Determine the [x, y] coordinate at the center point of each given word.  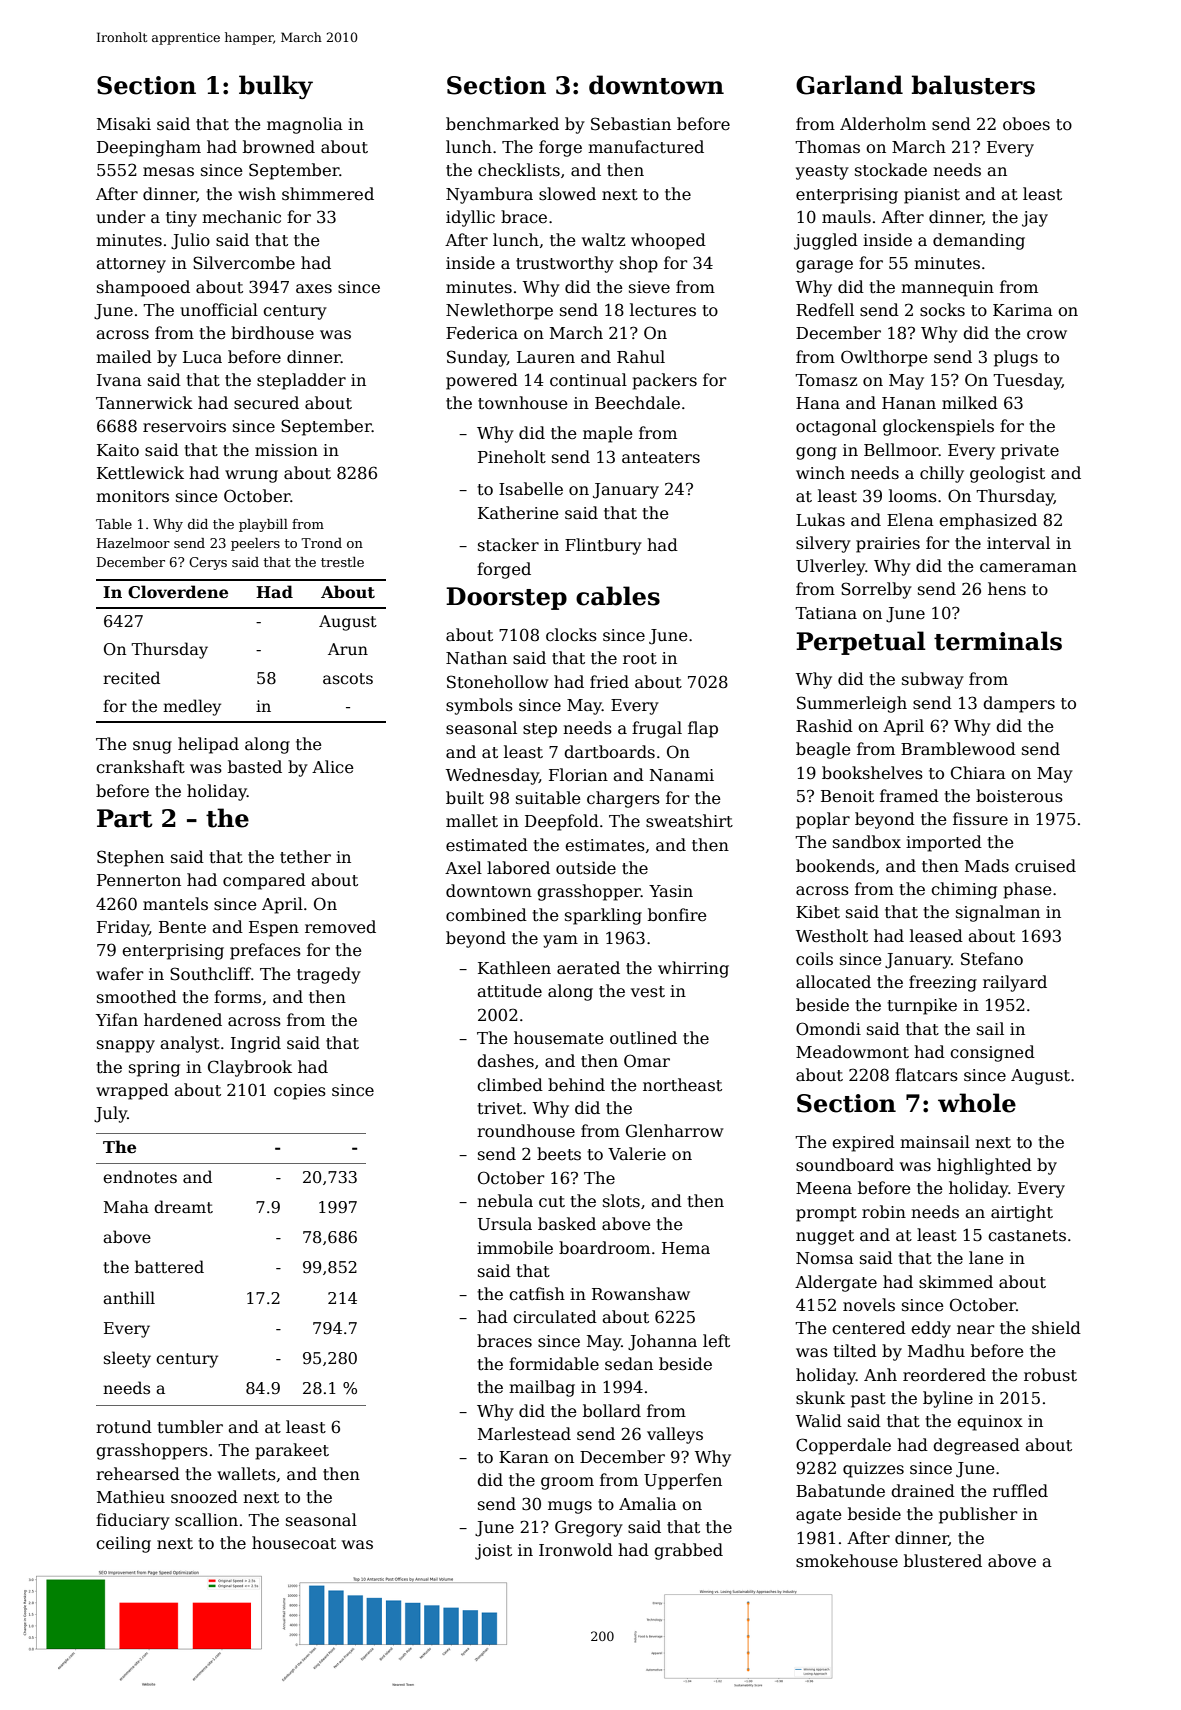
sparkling [603, 916]
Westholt [832, 936]
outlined [643, 1038]
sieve [649, 287]
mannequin [947, 289]
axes [314, 289]
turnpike [922, 1006]
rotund [124, 1426]
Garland [849, 85]
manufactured [646, 147]
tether [305, 857]
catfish [537, 1293]
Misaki [124, 123]
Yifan [117, 1020]
